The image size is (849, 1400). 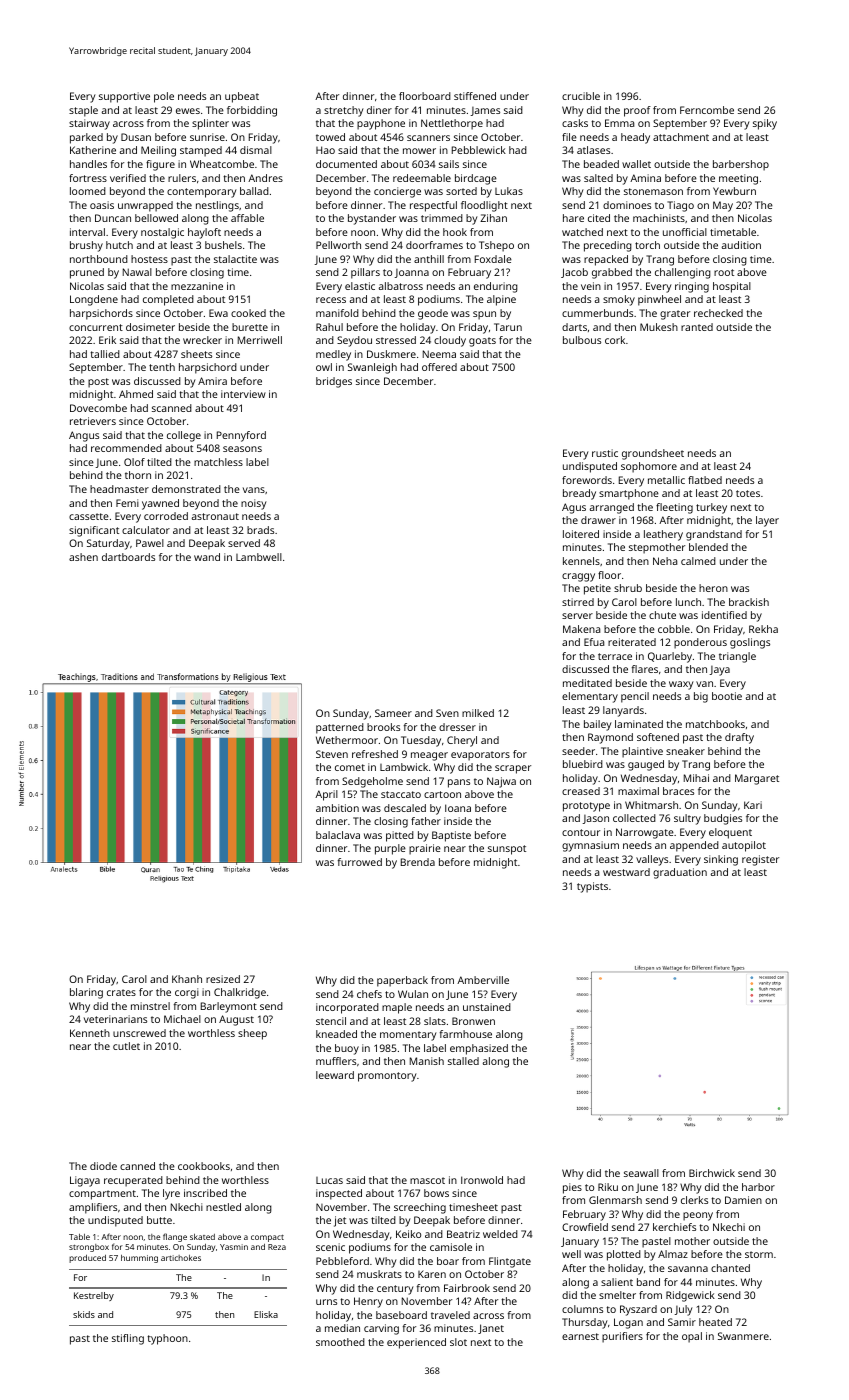 I want to click on stamped, so click(x=201, y=151).
